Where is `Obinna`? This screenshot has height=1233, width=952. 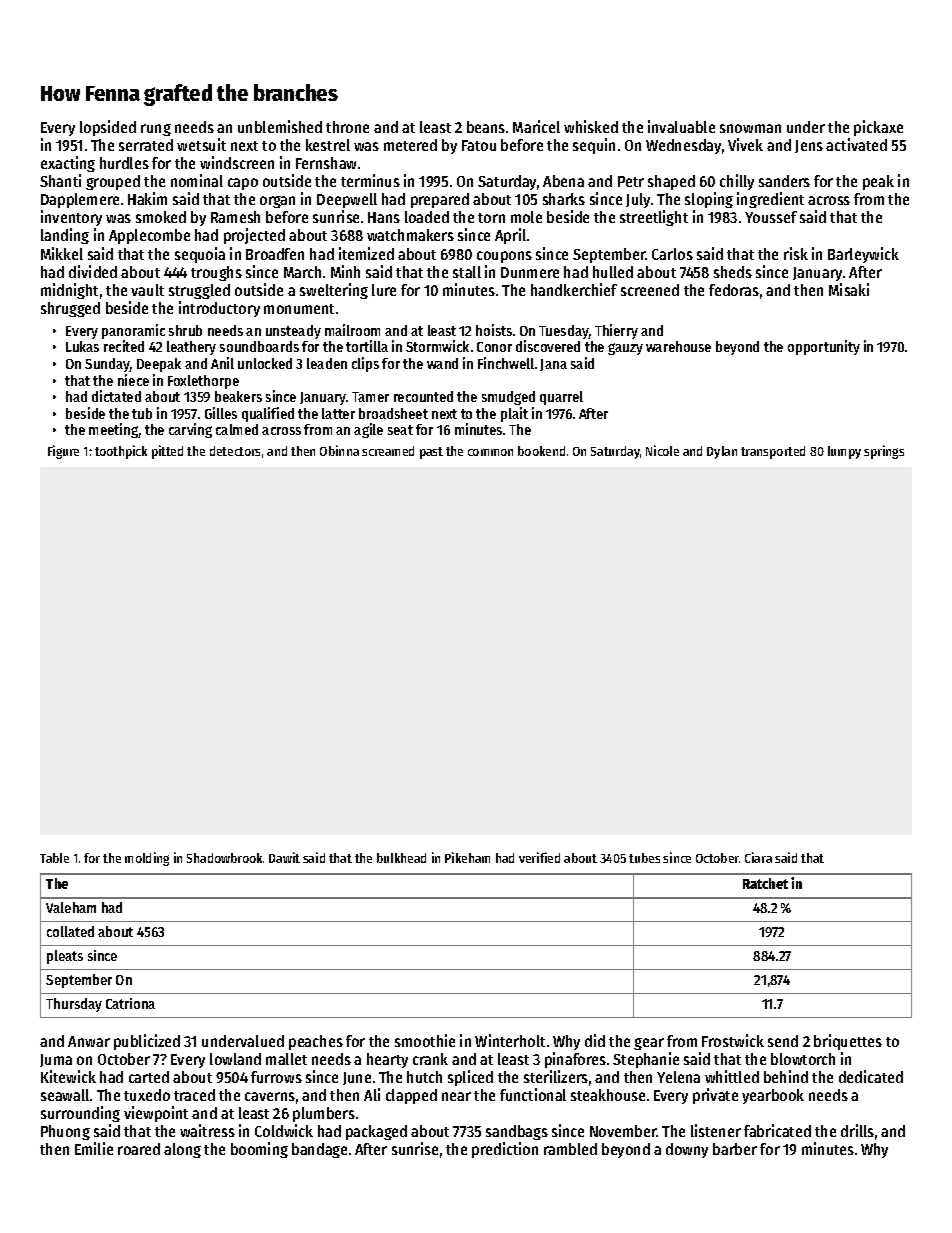 Obinna is located at coordinates (339, 450).
